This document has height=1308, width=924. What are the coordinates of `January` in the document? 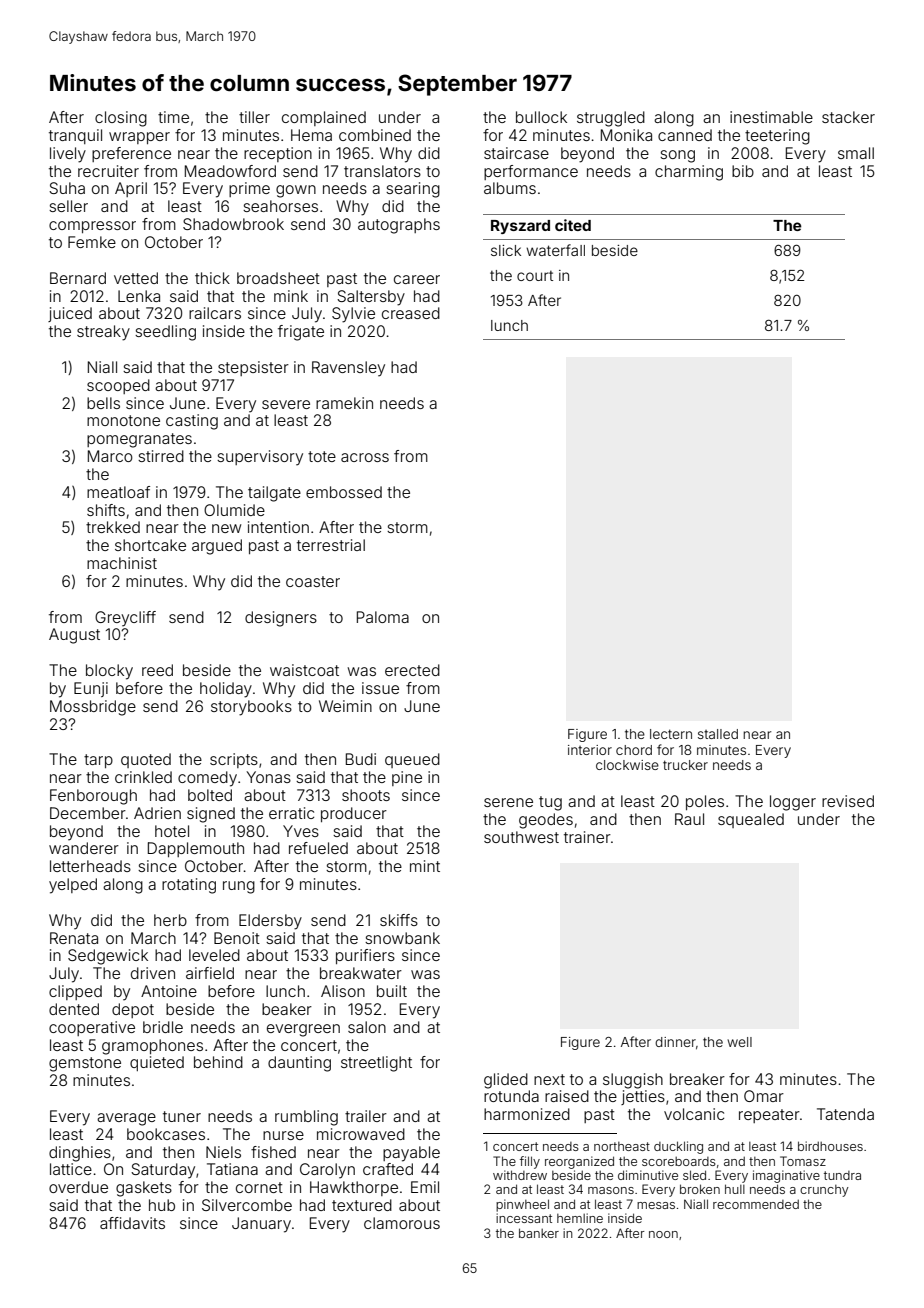 It's located at (261, 1225).
